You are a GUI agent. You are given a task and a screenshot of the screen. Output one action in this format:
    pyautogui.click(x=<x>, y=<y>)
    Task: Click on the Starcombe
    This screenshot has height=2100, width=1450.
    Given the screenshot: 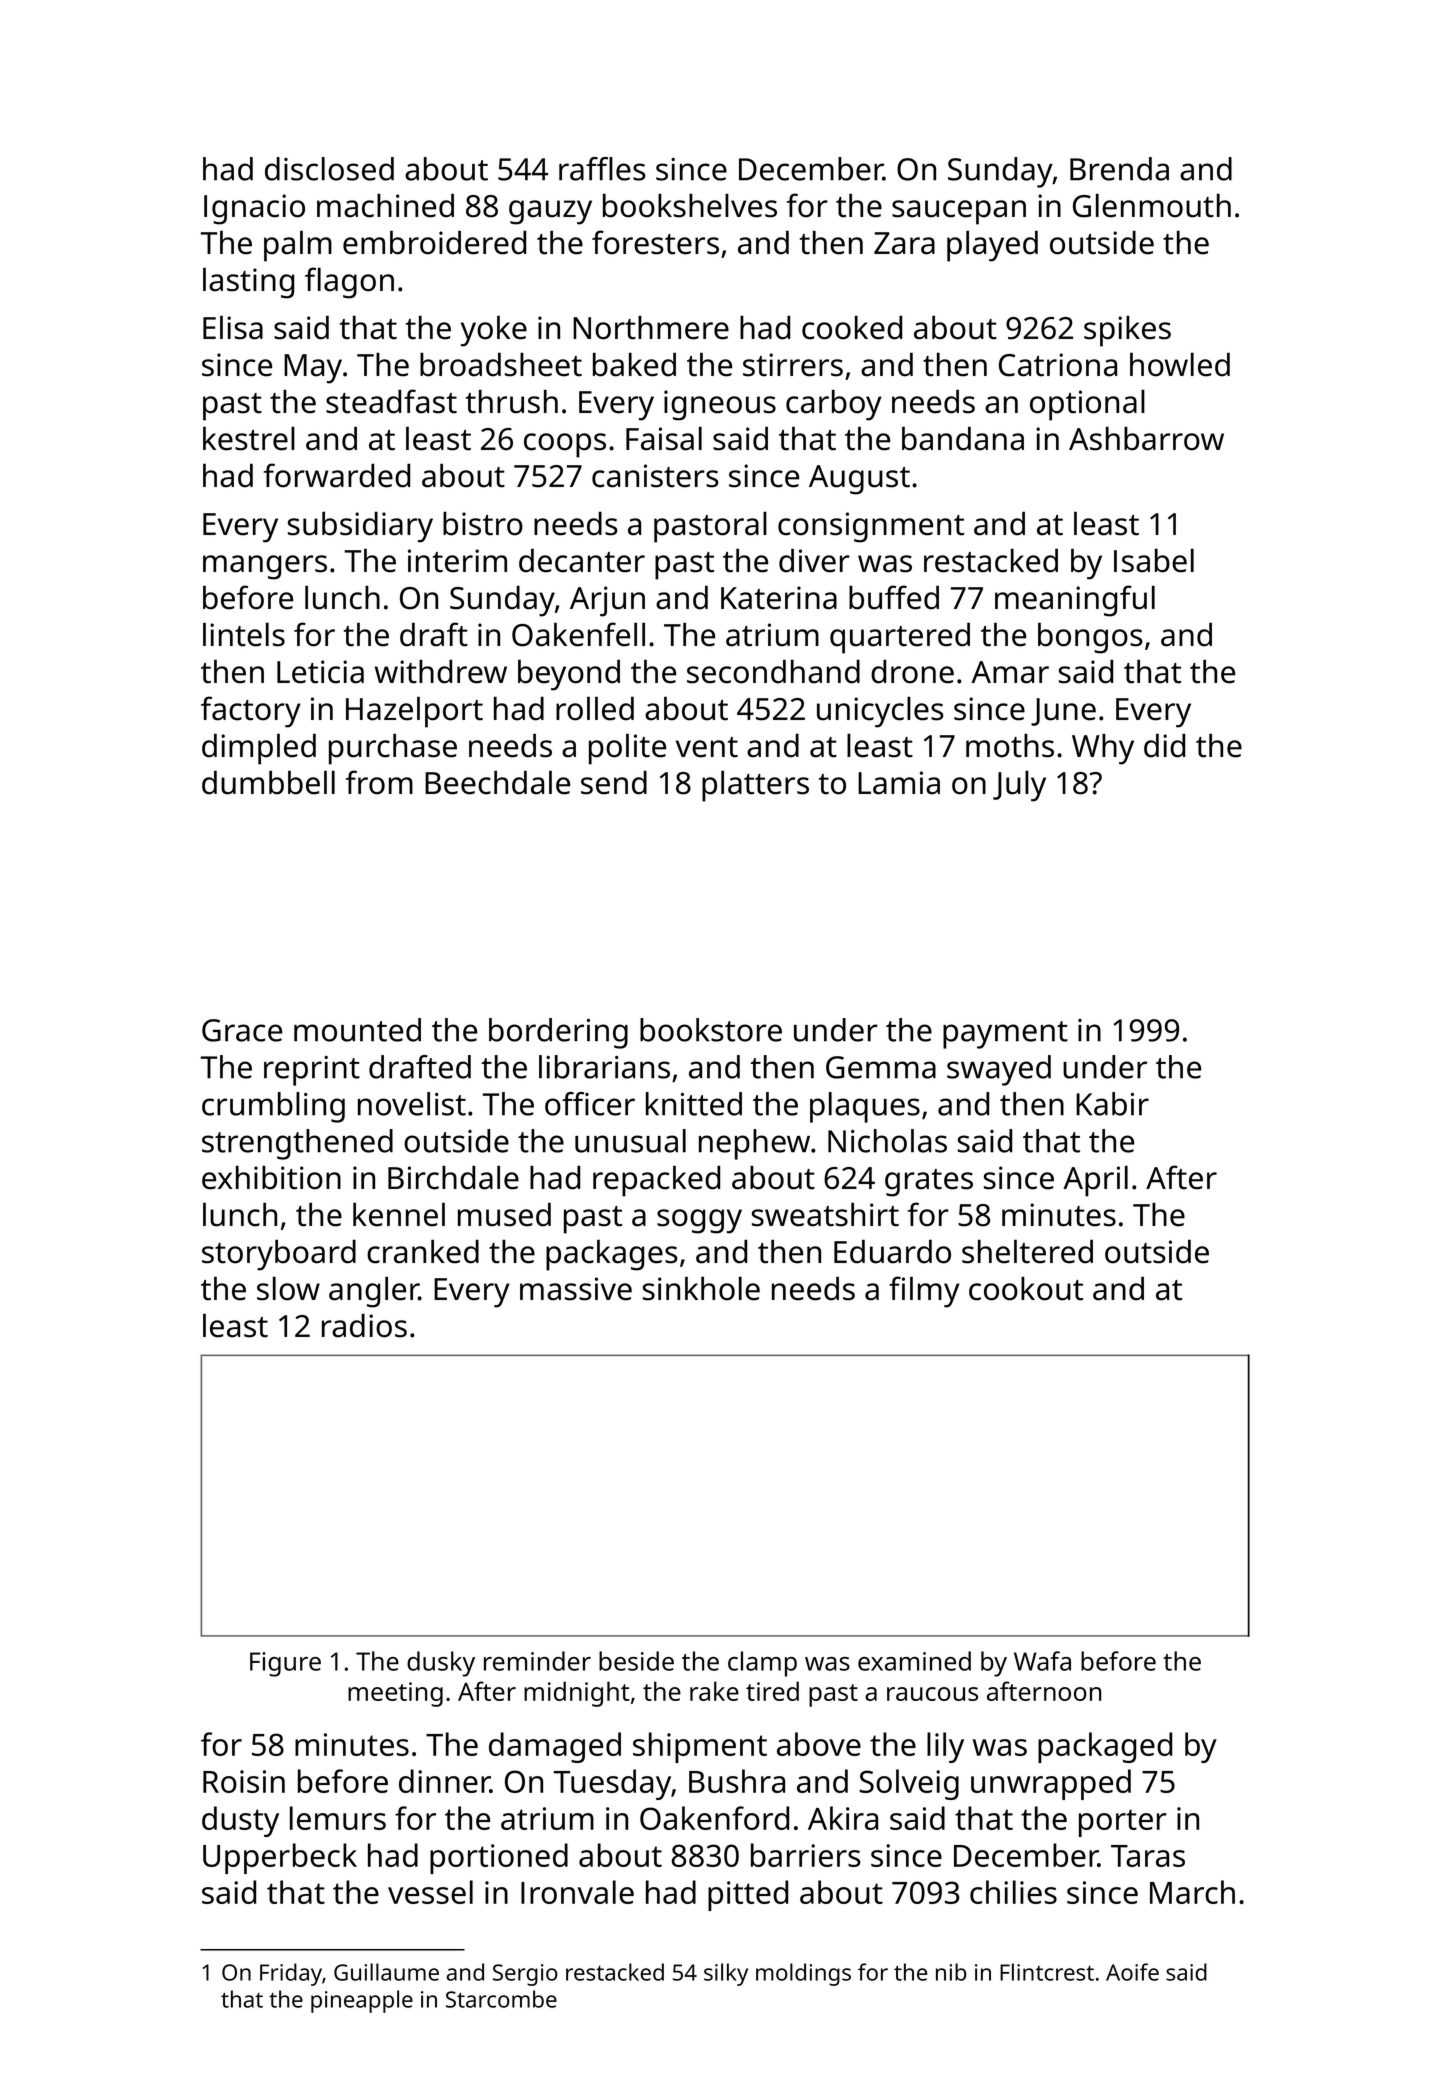 What is the action you would take?
    pyautogui.click(x=501, y=1999)
